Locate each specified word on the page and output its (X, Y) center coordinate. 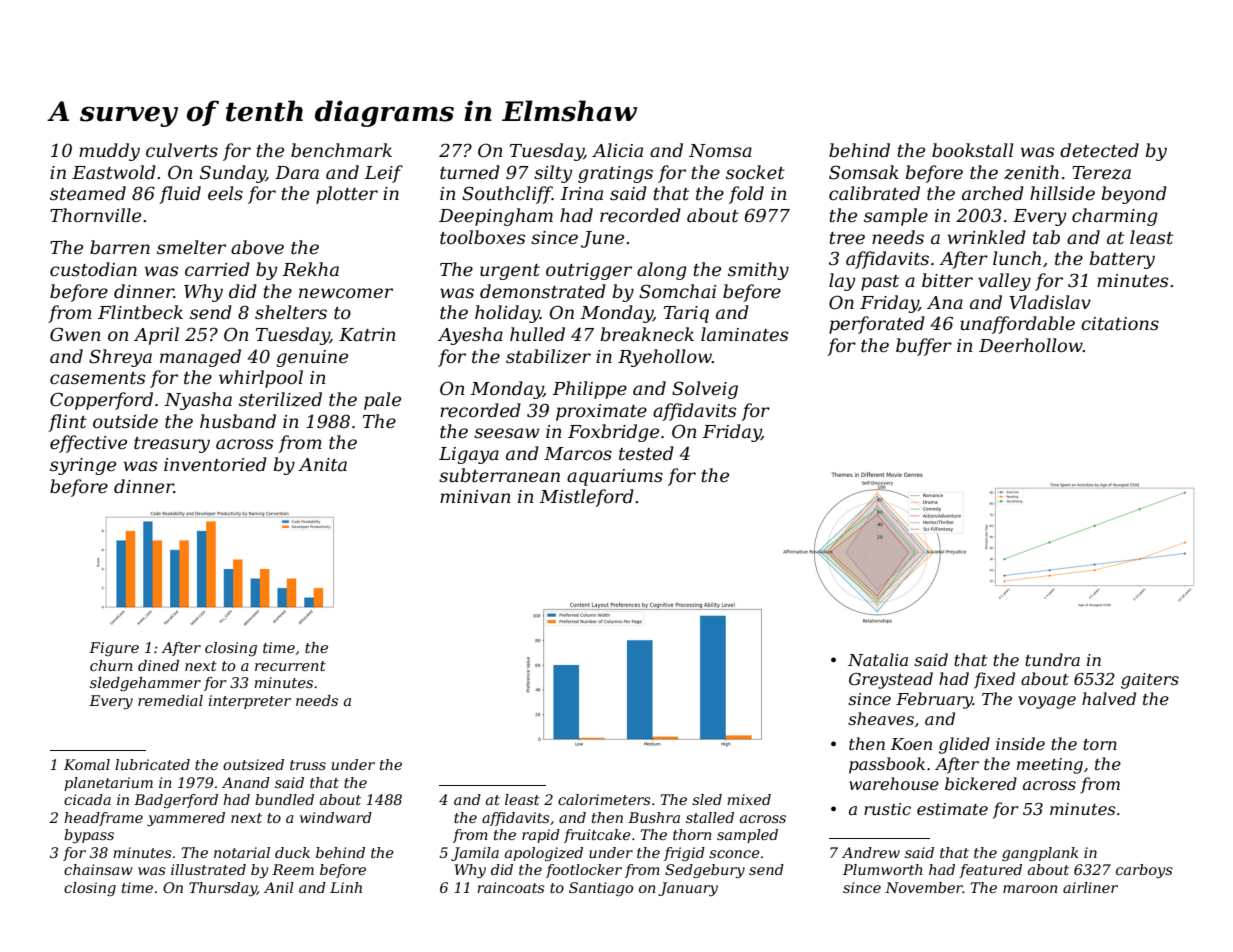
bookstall (972, 150)
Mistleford (586, 498)
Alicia (617, 150)
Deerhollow (1031, 345)
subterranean (499, 475)
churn (111, 665)
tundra (1052, 659)
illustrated (208, 869)
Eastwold (114, 172)
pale (382, 401)
